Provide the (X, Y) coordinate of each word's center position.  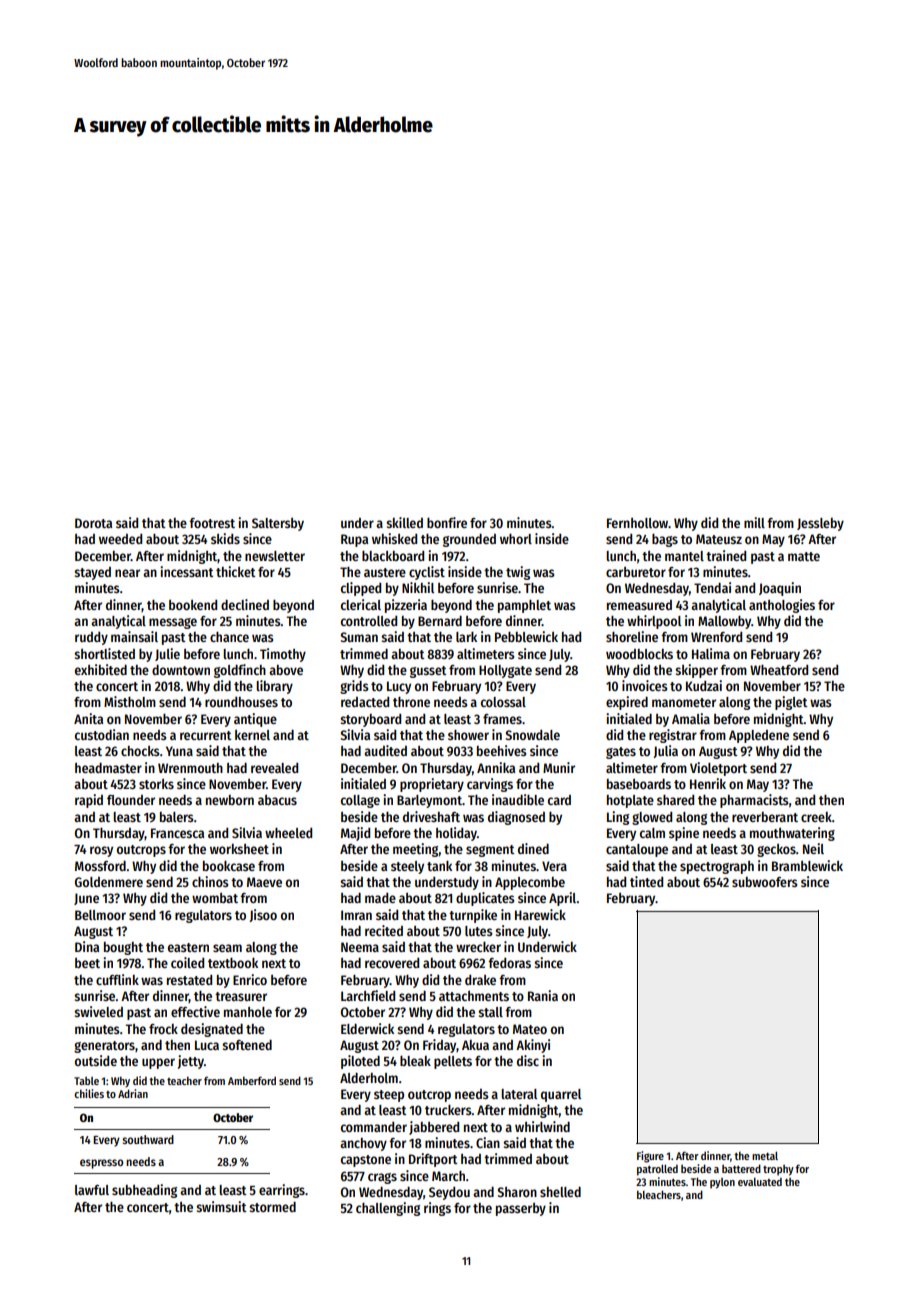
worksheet (239, 849)
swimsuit (221, 1206)
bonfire (447, 522)
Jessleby (820, 524)
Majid (355, 834)
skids (225, 538)
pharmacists (754, 801)
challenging (388, 1209)
